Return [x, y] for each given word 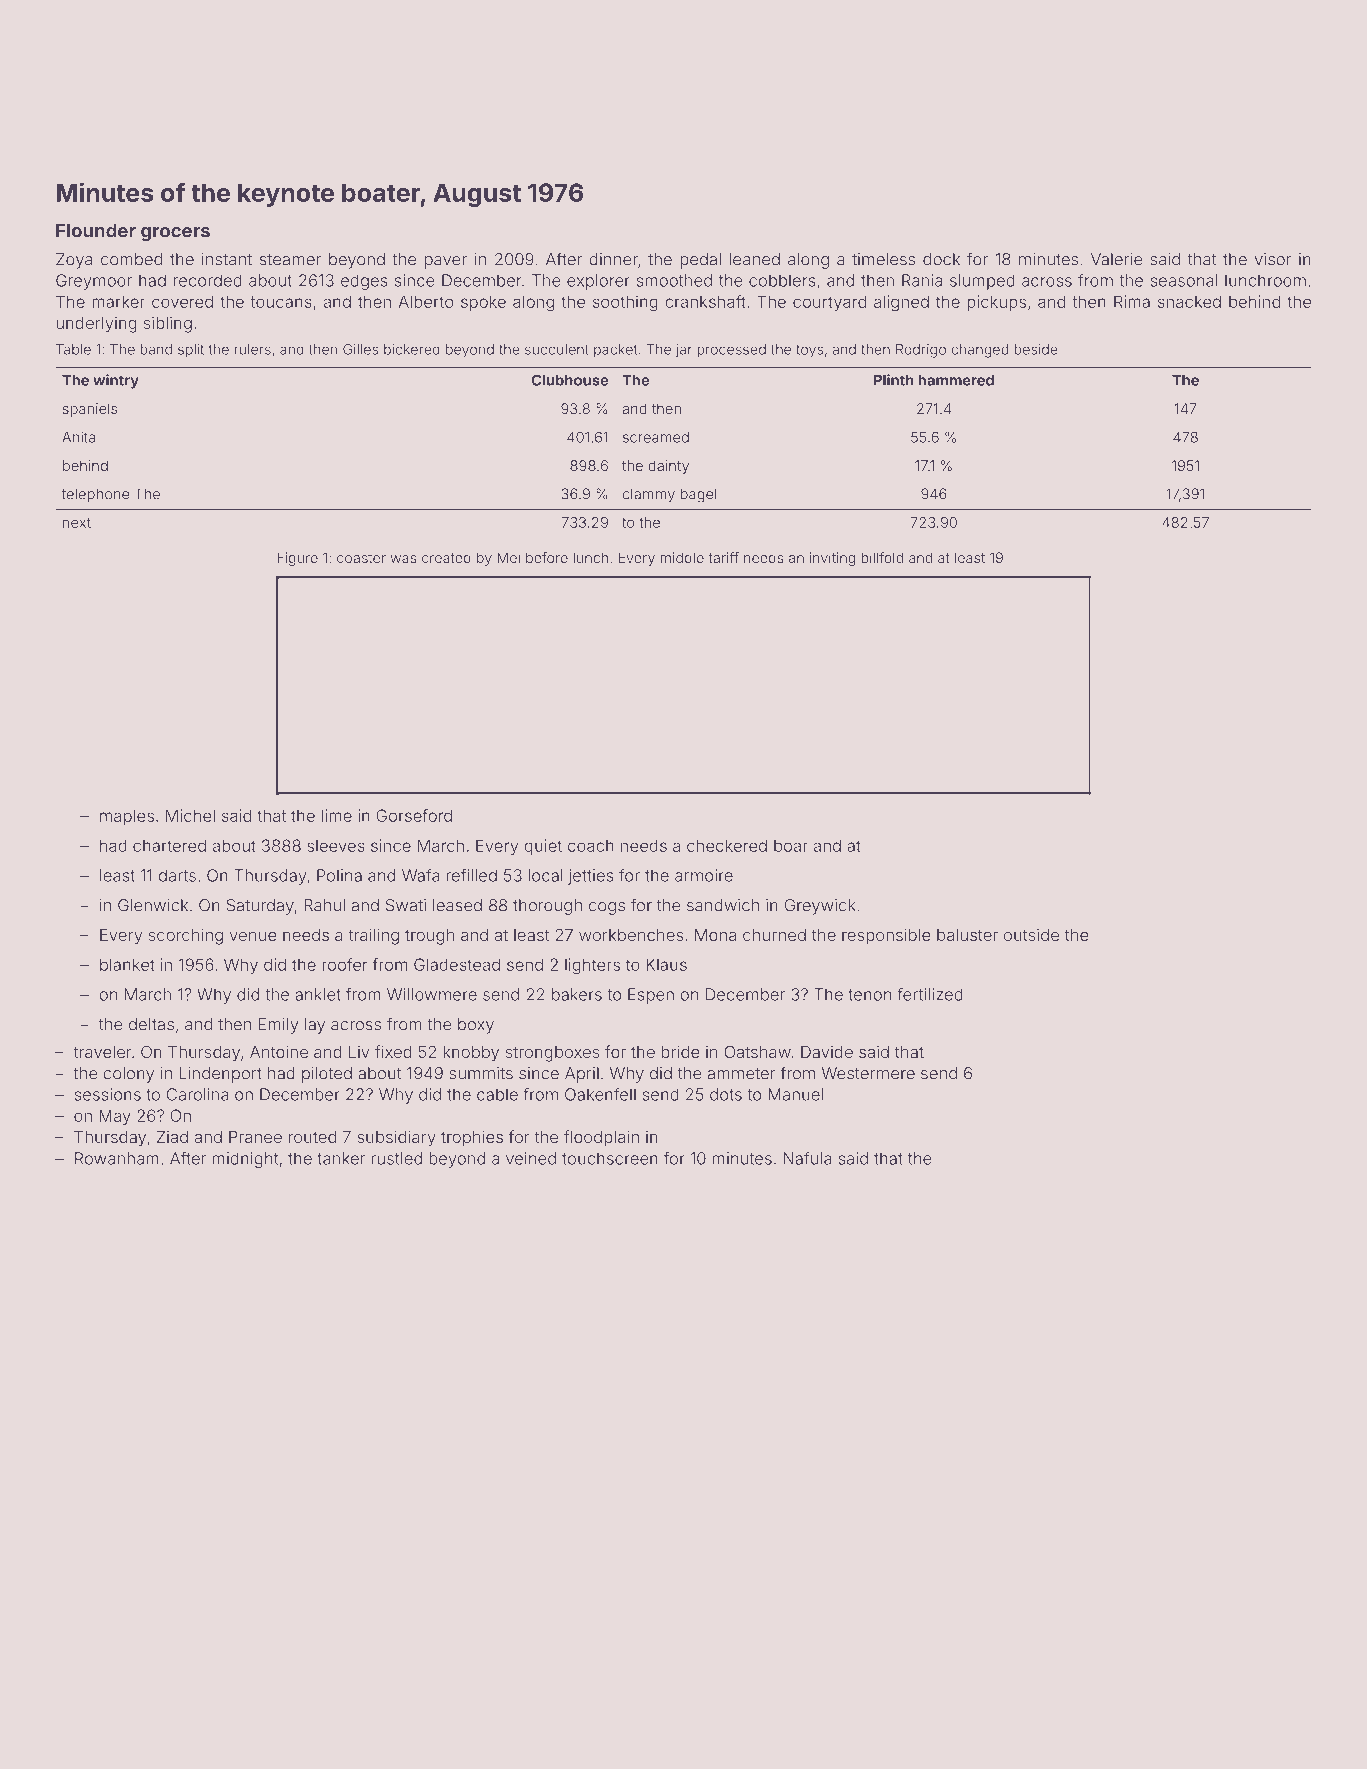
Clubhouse [569, 380]
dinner [613, 259]
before [547, 557]
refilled [471, 875]
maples [127, 817]
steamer [290, 260]
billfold [882, 557]
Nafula [808, 1158]
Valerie [1117, 259]
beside [1036, 349]
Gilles [360, 349]
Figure [297, 559]
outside [1031, 934]
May [115, 1117]
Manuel [795, 1094]
